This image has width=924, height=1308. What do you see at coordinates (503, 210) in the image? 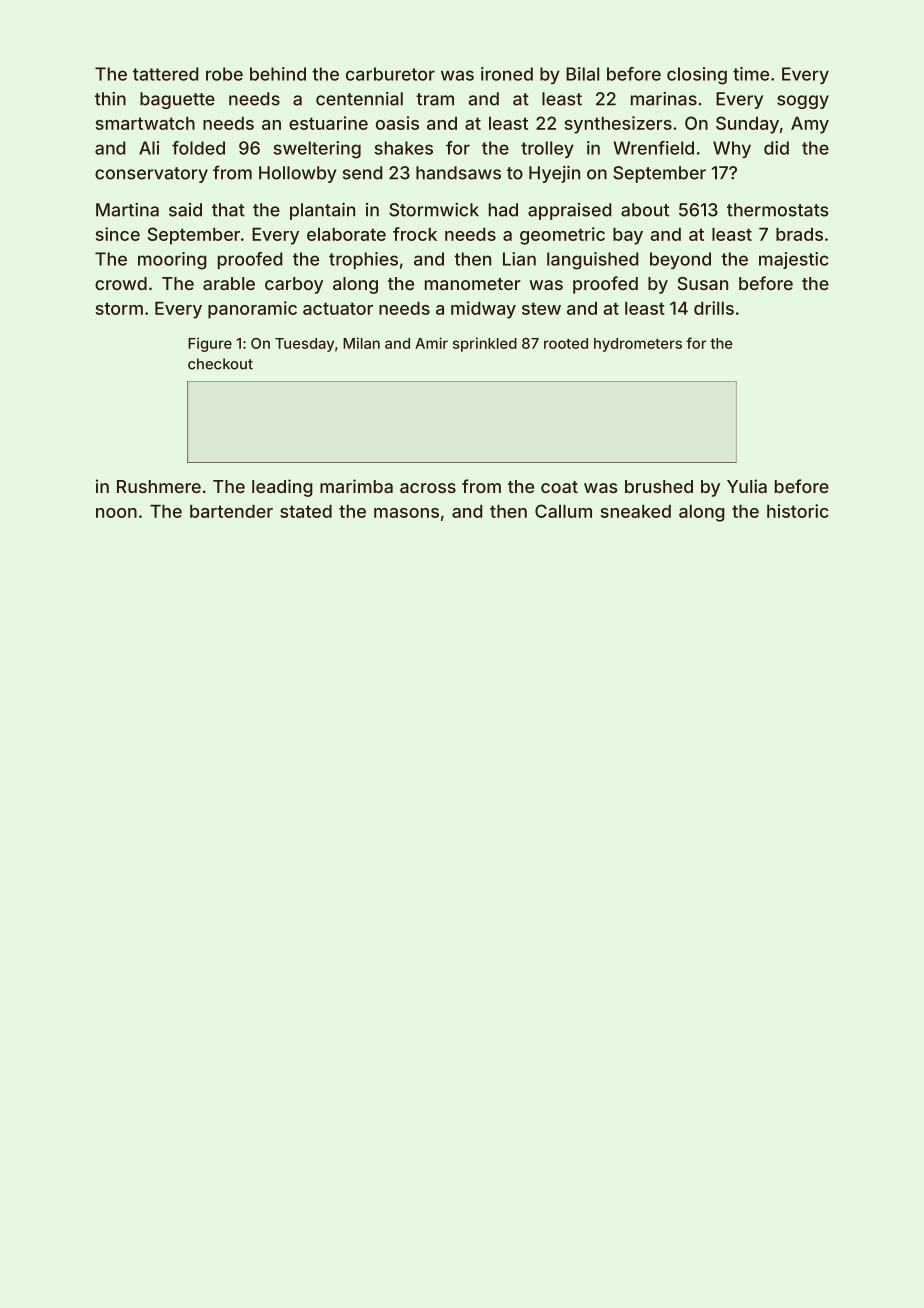
I see `had` at bounding box center [503, 210].
